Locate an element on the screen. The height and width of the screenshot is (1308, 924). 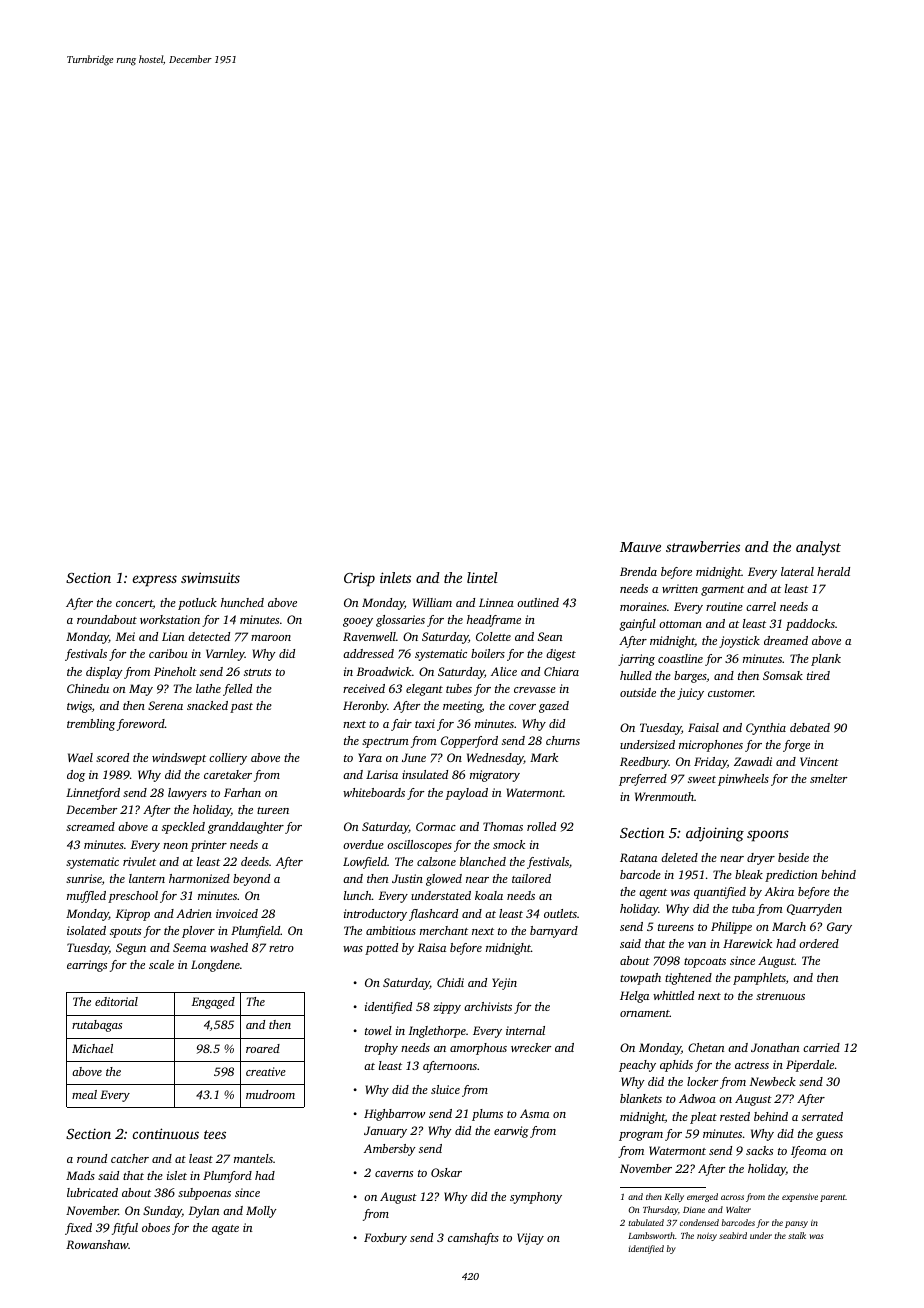
swimsuits is located at coordinates (210, 577).
